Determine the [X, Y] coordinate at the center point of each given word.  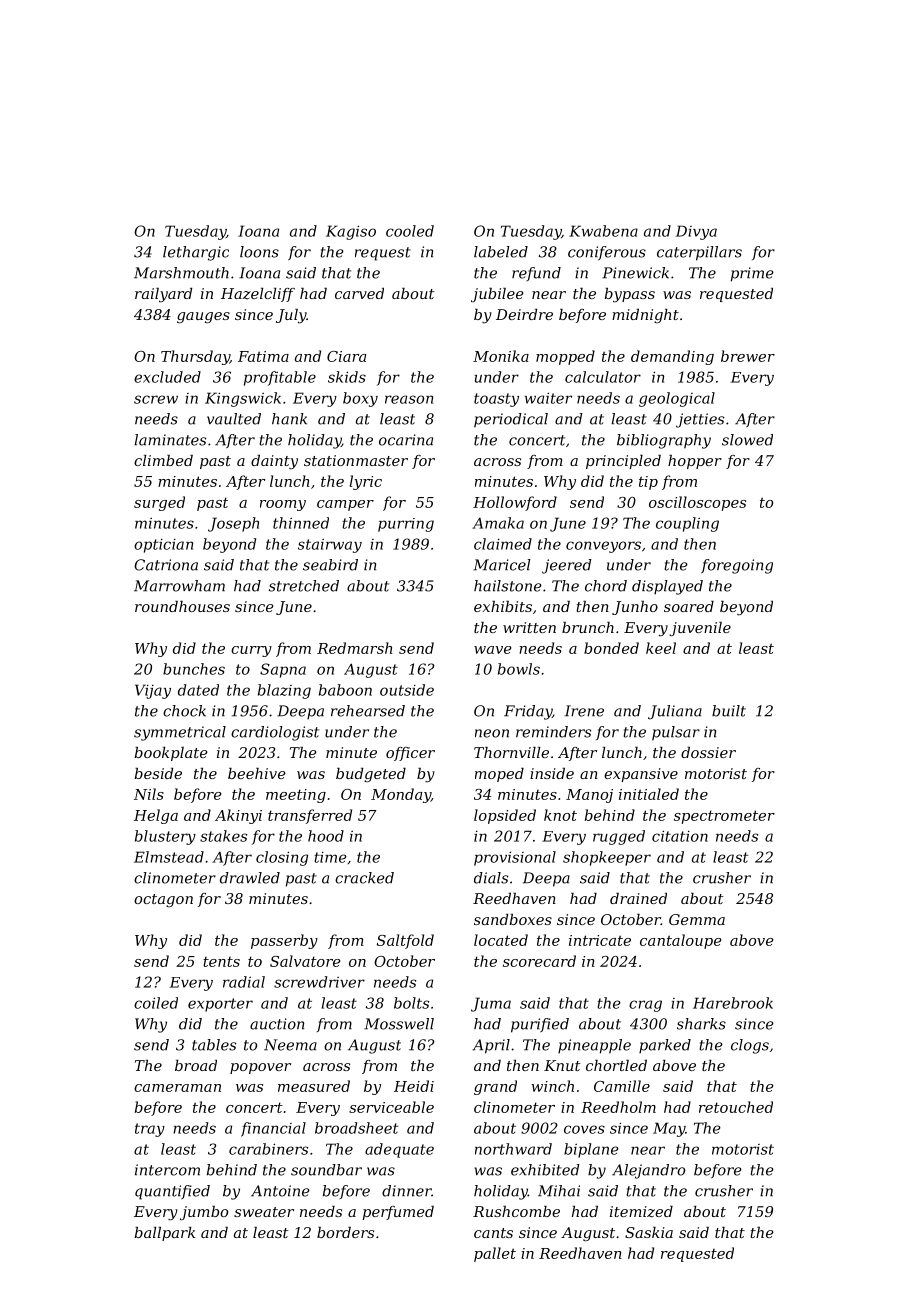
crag [645, 1006]
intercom [167, 1170]
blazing [284, 691]
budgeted [371, 775]
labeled [501, 252]
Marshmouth [181, 273]
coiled [156, 1003]
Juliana [675, 712]
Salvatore [305, 961]
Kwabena [603, 231]
